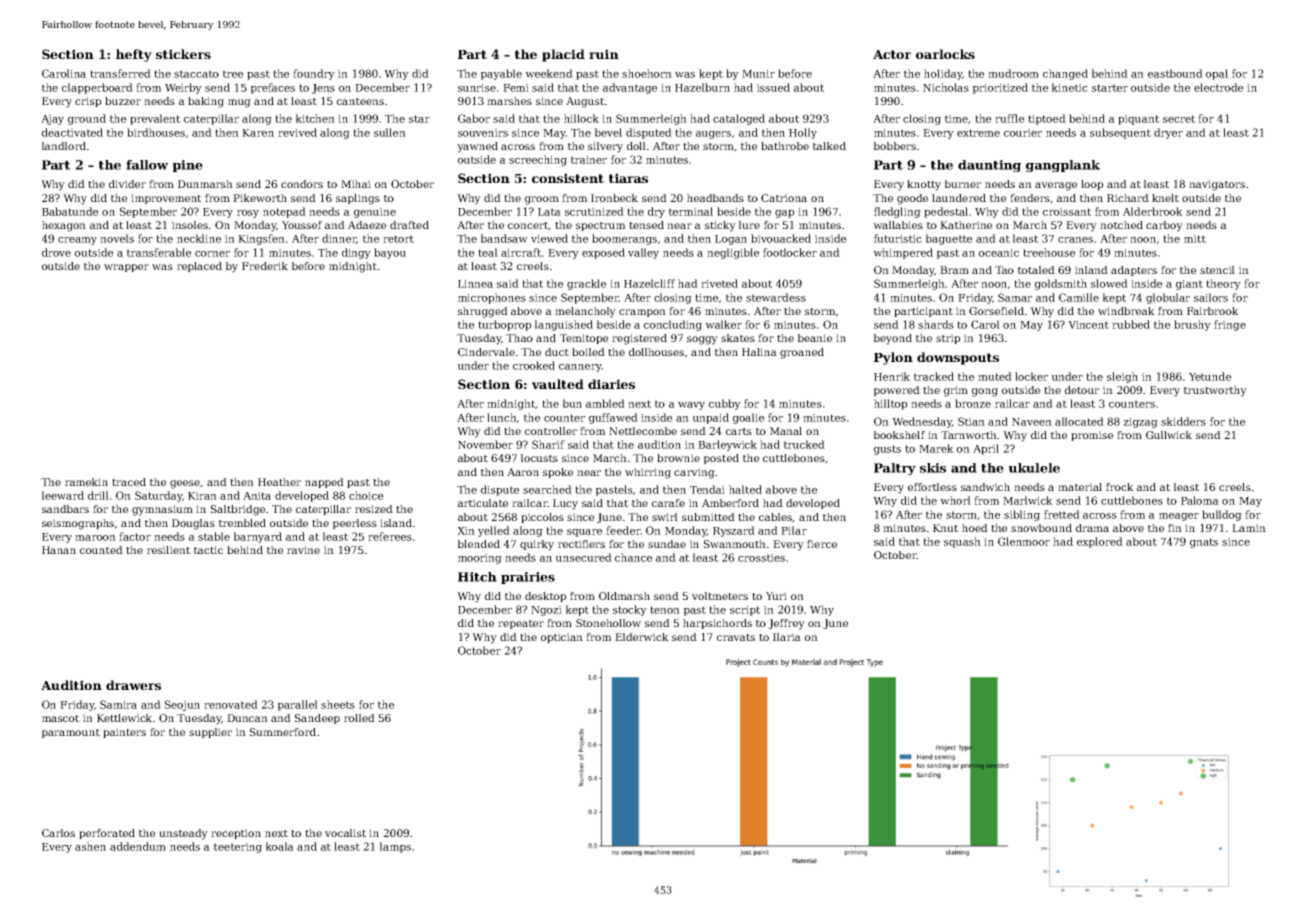 The height and width of the screenshot is (924, 1308). I want to click on rolled, so click(359, 718).
